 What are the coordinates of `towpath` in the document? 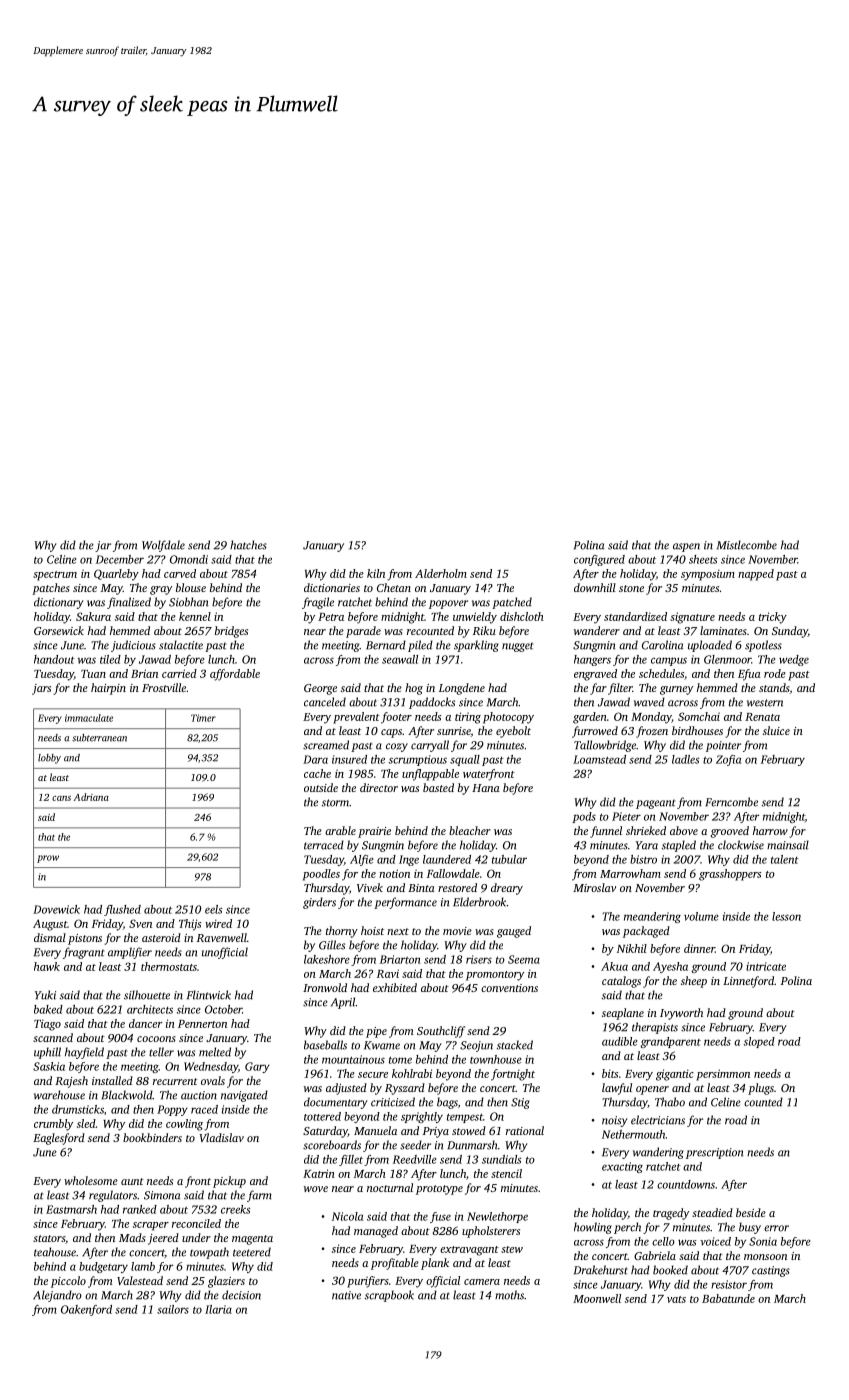 It's located at (209, 1253).
